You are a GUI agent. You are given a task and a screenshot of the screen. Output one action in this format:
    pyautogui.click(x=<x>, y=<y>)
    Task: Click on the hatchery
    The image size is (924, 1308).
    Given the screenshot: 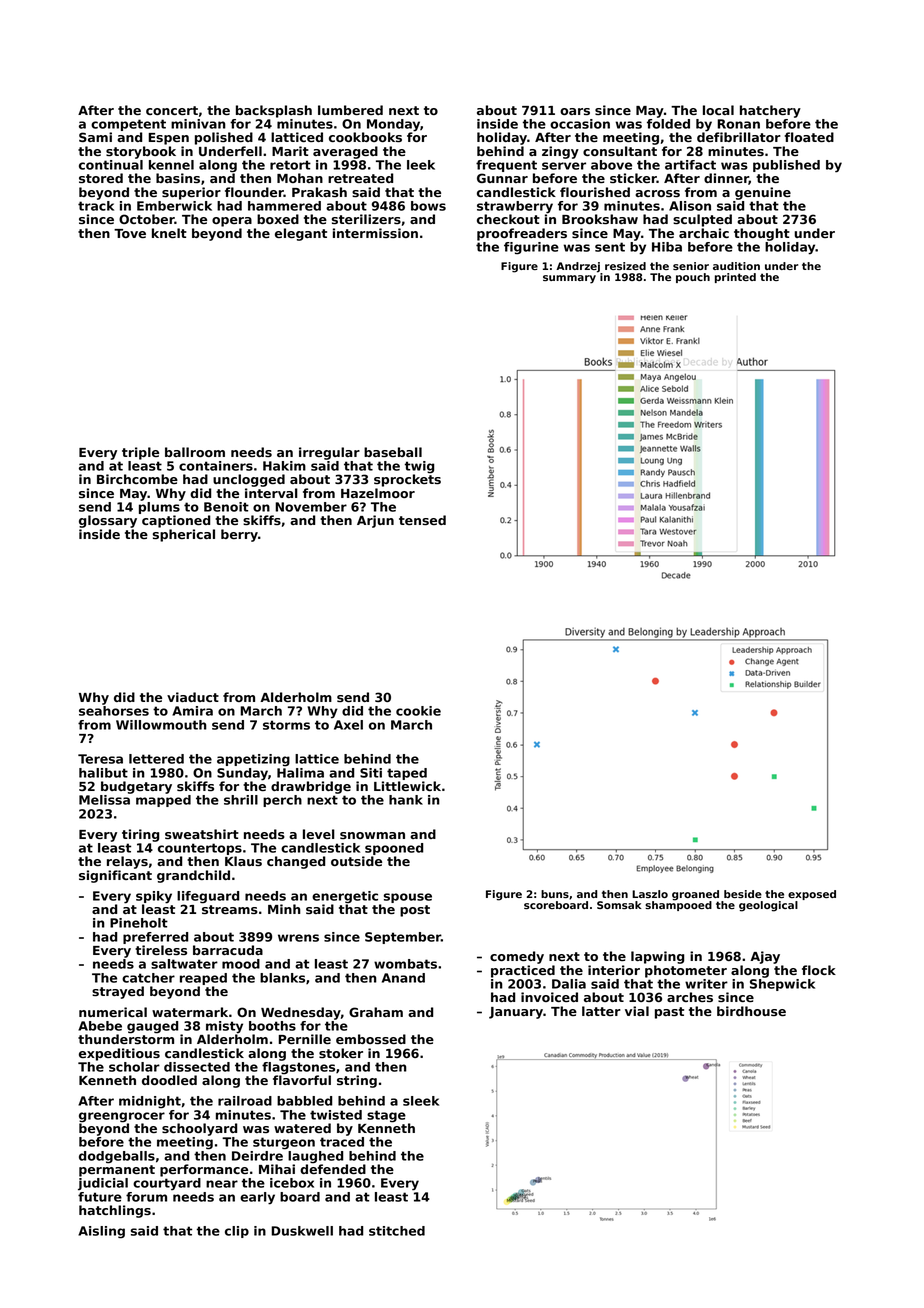 What is the action you would take?
    pyautogui.click(x=770, y=111)
